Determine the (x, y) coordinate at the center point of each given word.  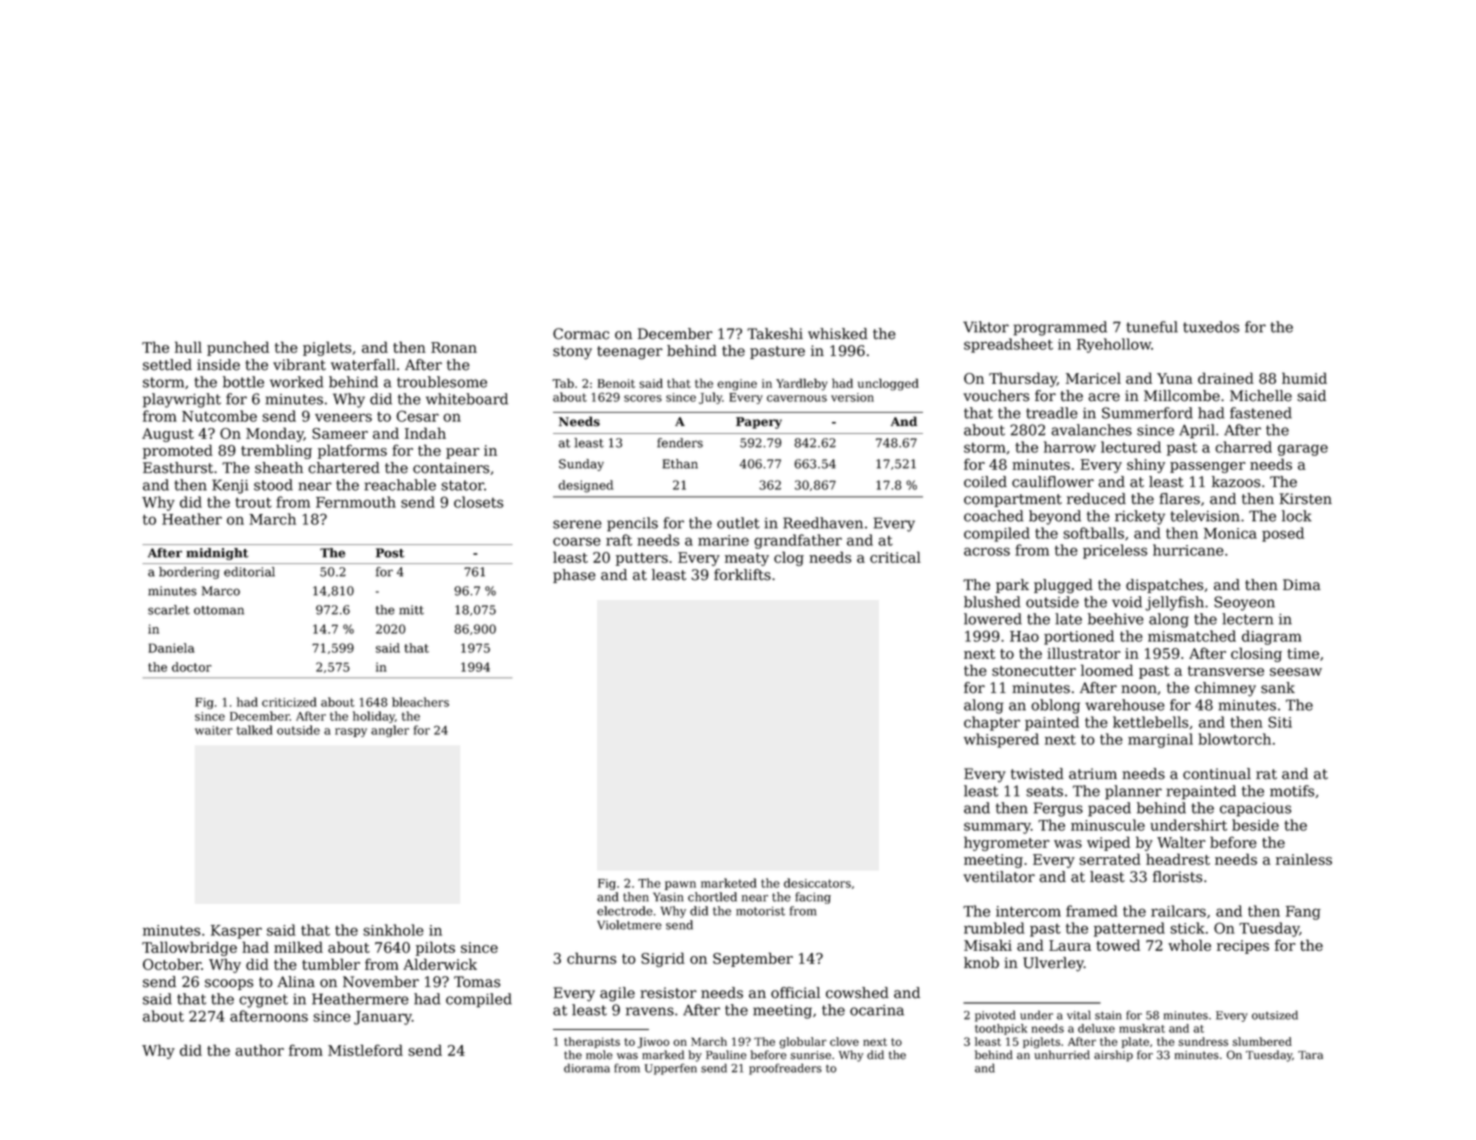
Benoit (616, 383)
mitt (411, 610)
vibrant (299, 365)
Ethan (680, 464)
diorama (587, 1068)
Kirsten (1305, 499)
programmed (1060, 328)
